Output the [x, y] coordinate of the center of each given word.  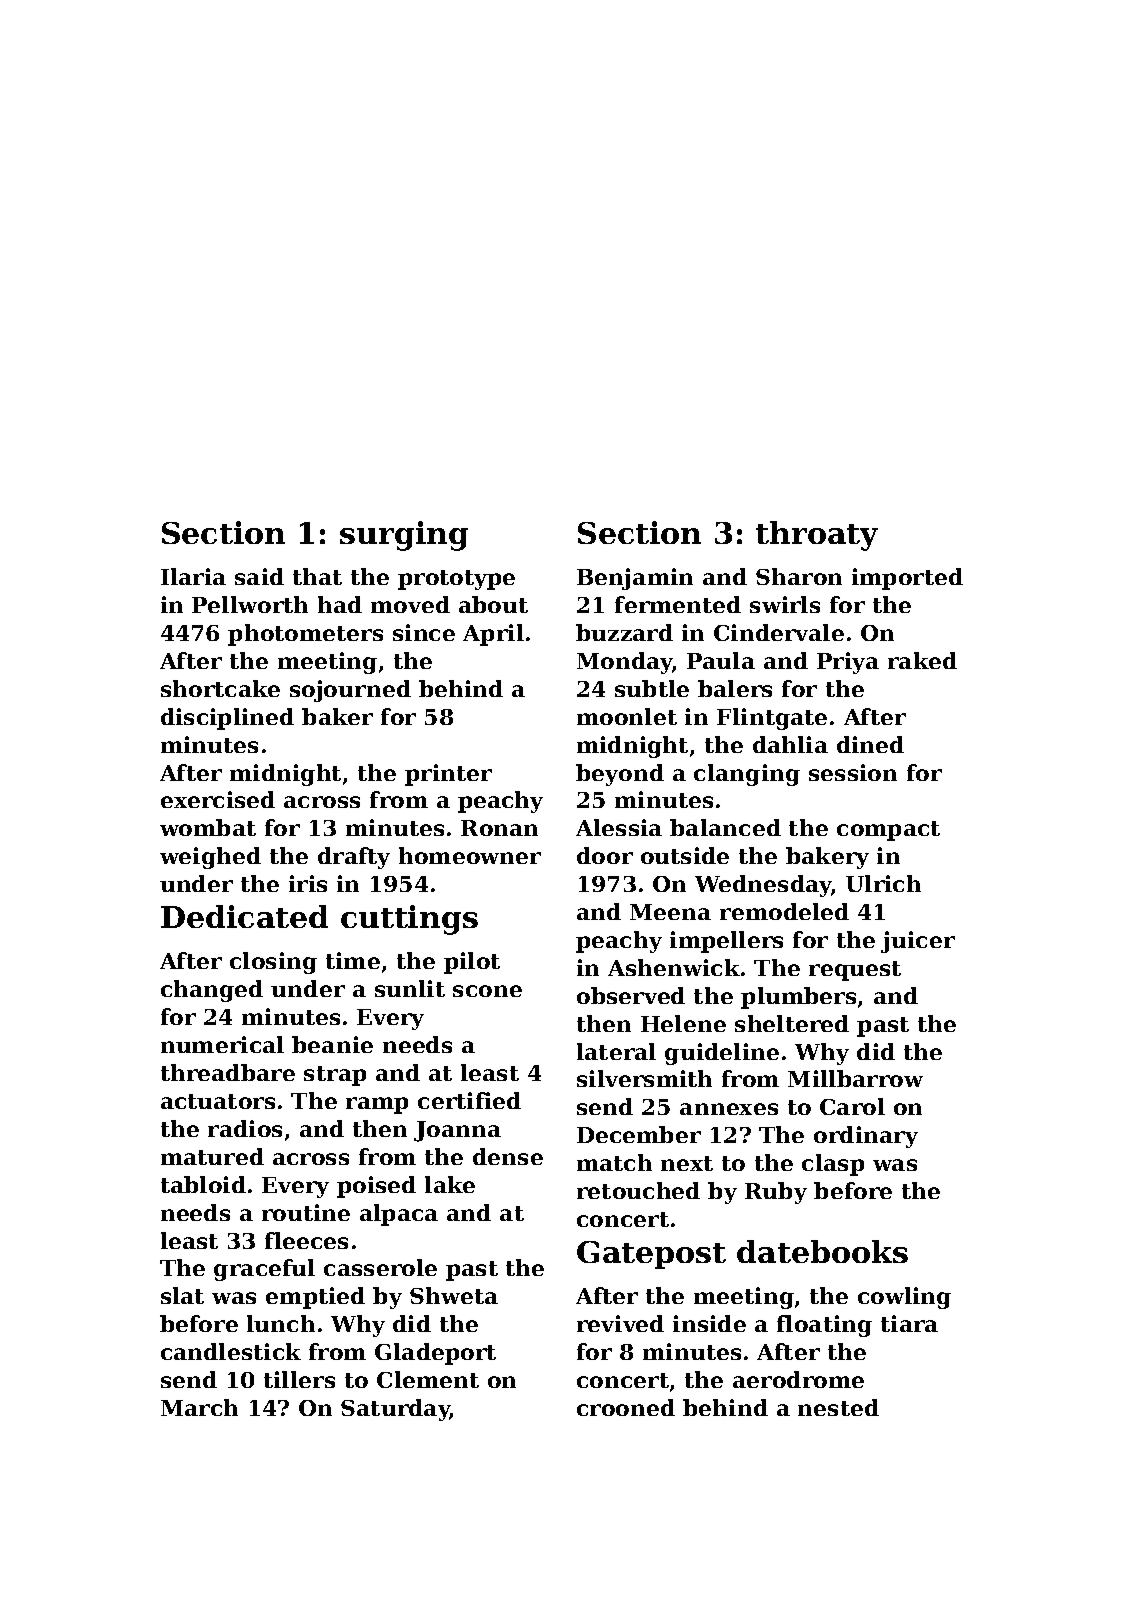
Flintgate [772, 719]
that [317, 576]
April [493, 635]
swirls [785, 604]
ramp [377, 1105]
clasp [833, 1165]
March [199, 1407]
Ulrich [883, 883]
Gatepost [651, 1255]
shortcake [220, 688]
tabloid [203, 1184]
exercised [218, 799]
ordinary [866, 1137]
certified [469, 1100]
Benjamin [635, 579]
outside [685, 855]
